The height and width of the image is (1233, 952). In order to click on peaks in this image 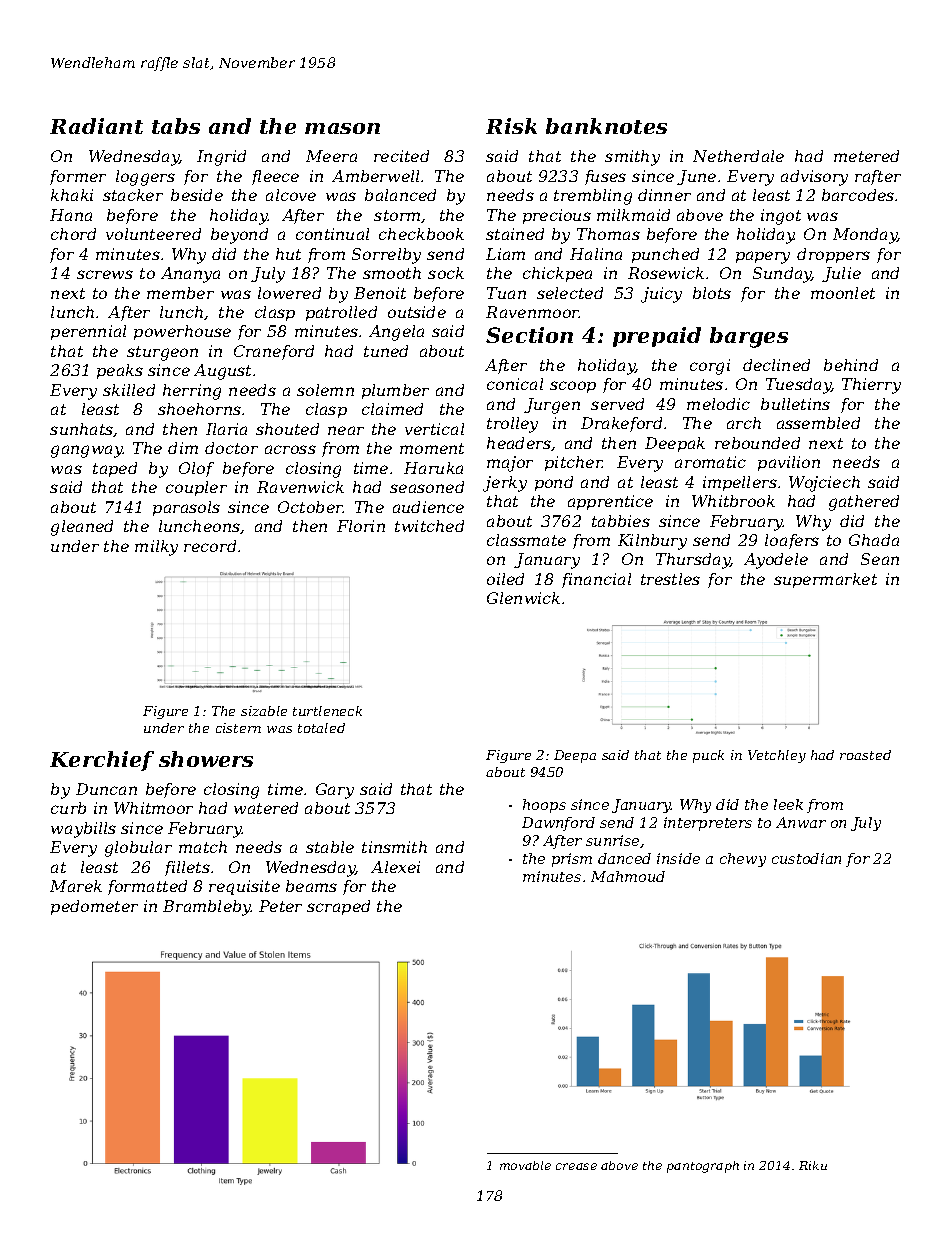, I will do `click(120, 371)`.
